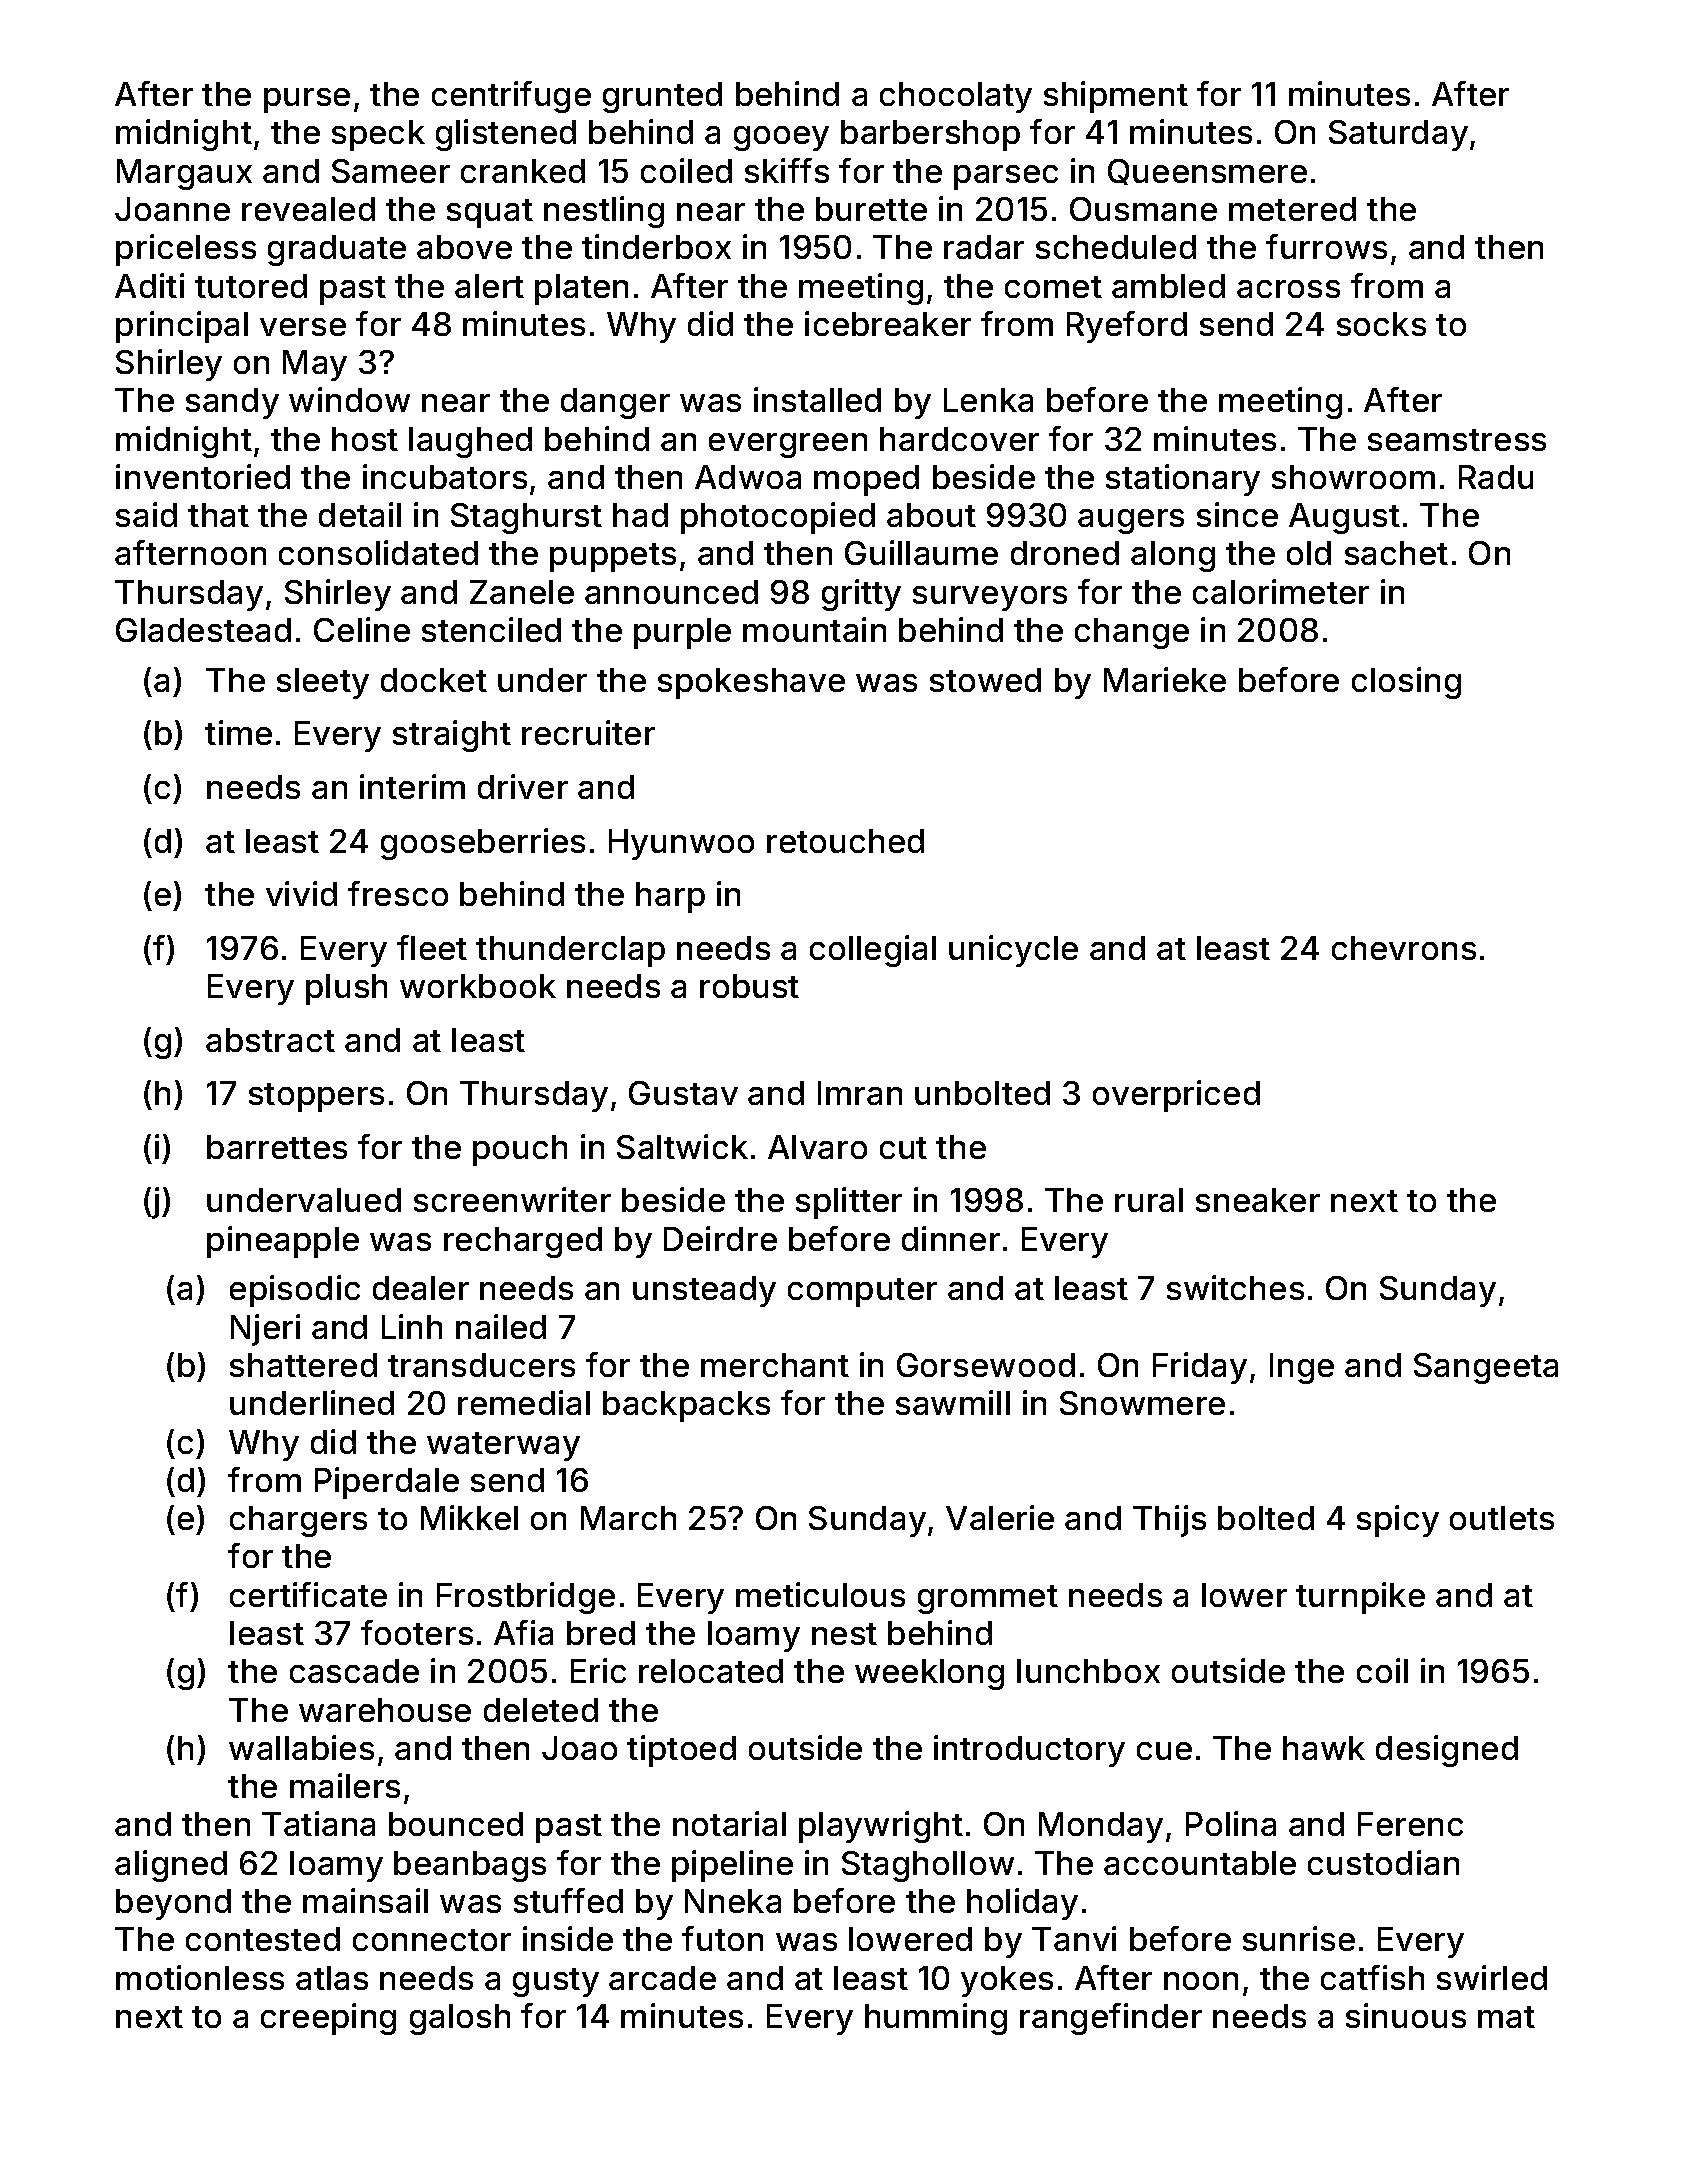 Image resolution: width=1683 pixels, height=2178 pixels. I want to click on laughed, so click(470, 442).
